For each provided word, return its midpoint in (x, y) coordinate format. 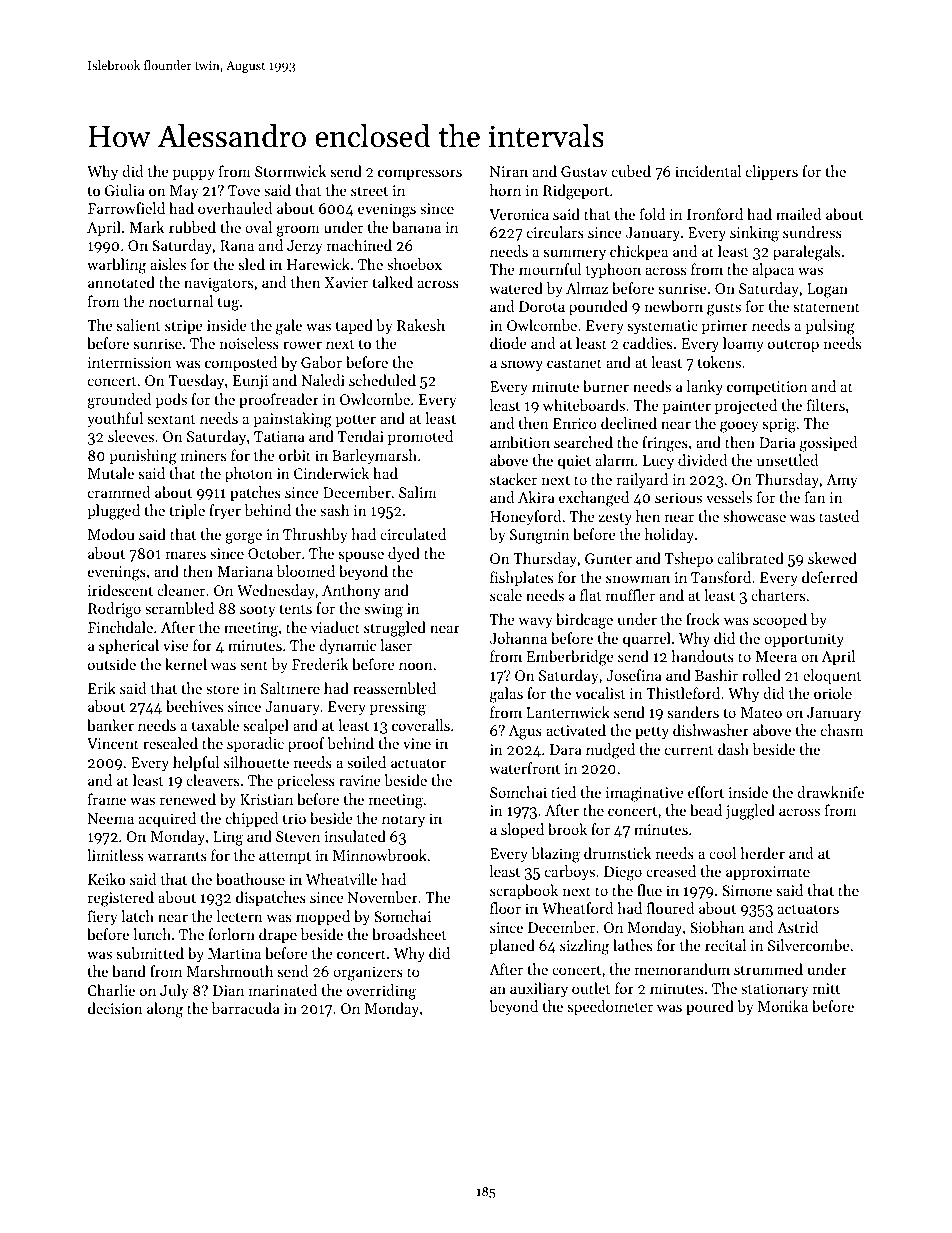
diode (508, 343)
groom (298, 231)
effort (706, 792)
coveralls (421, 725)
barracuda (246, 1008)
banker (110, 725)
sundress (812, 232)
